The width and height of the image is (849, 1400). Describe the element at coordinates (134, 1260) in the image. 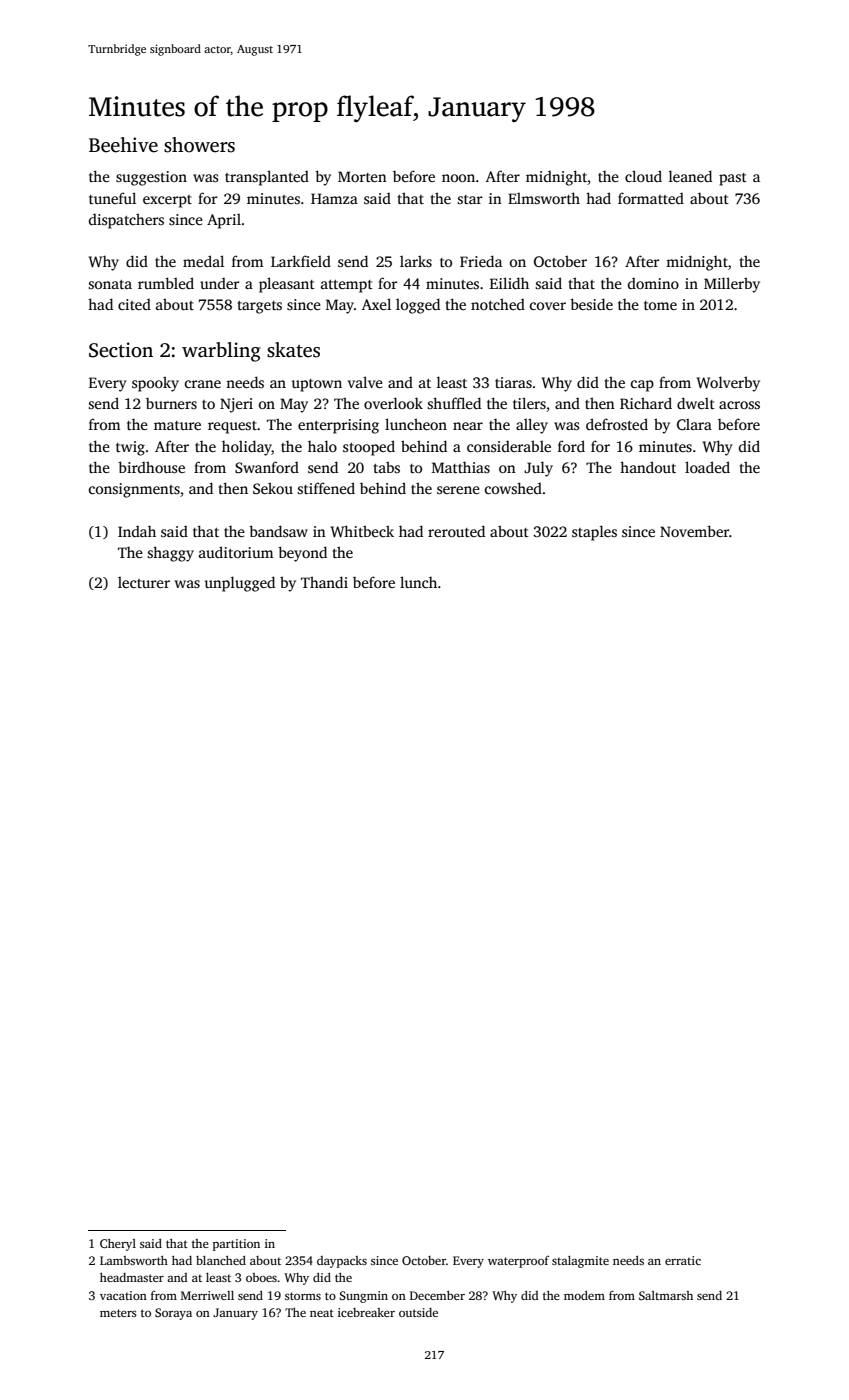

I see `Lambsworth` at that location.
